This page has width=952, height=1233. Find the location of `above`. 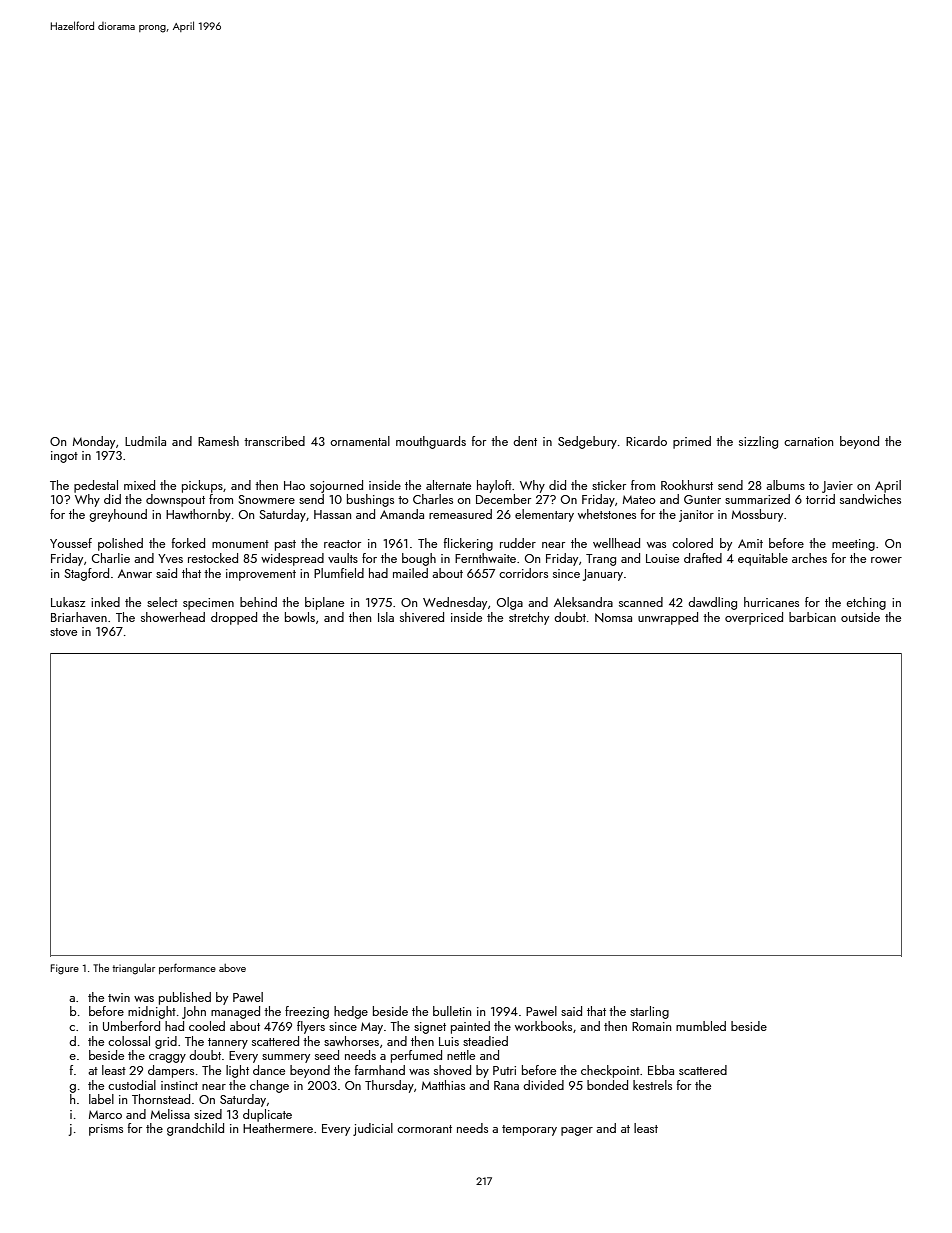

above is located at coordinates (232, 968).
